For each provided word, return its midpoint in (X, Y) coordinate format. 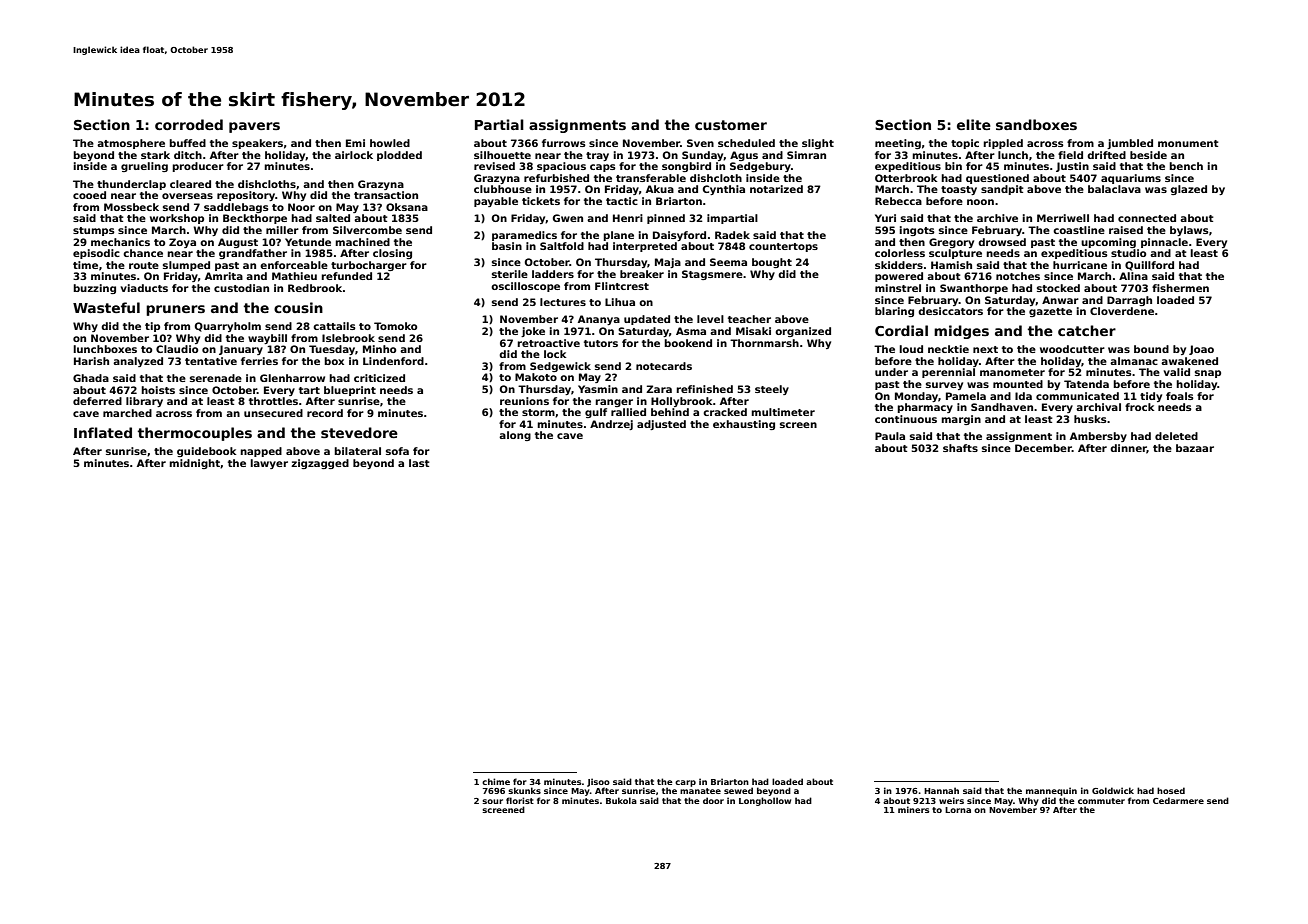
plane (618, 236)
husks (1090, 419)
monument (1188, 143)
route (144, 265)
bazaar (1195, 448)
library (144, 402)
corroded (189, 124)
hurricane (1080, 265)
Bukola (621, 800)
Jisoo (598, 782)
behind (670, 412)
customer (731, 125)
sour (492, 801)
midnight (194, 464)
